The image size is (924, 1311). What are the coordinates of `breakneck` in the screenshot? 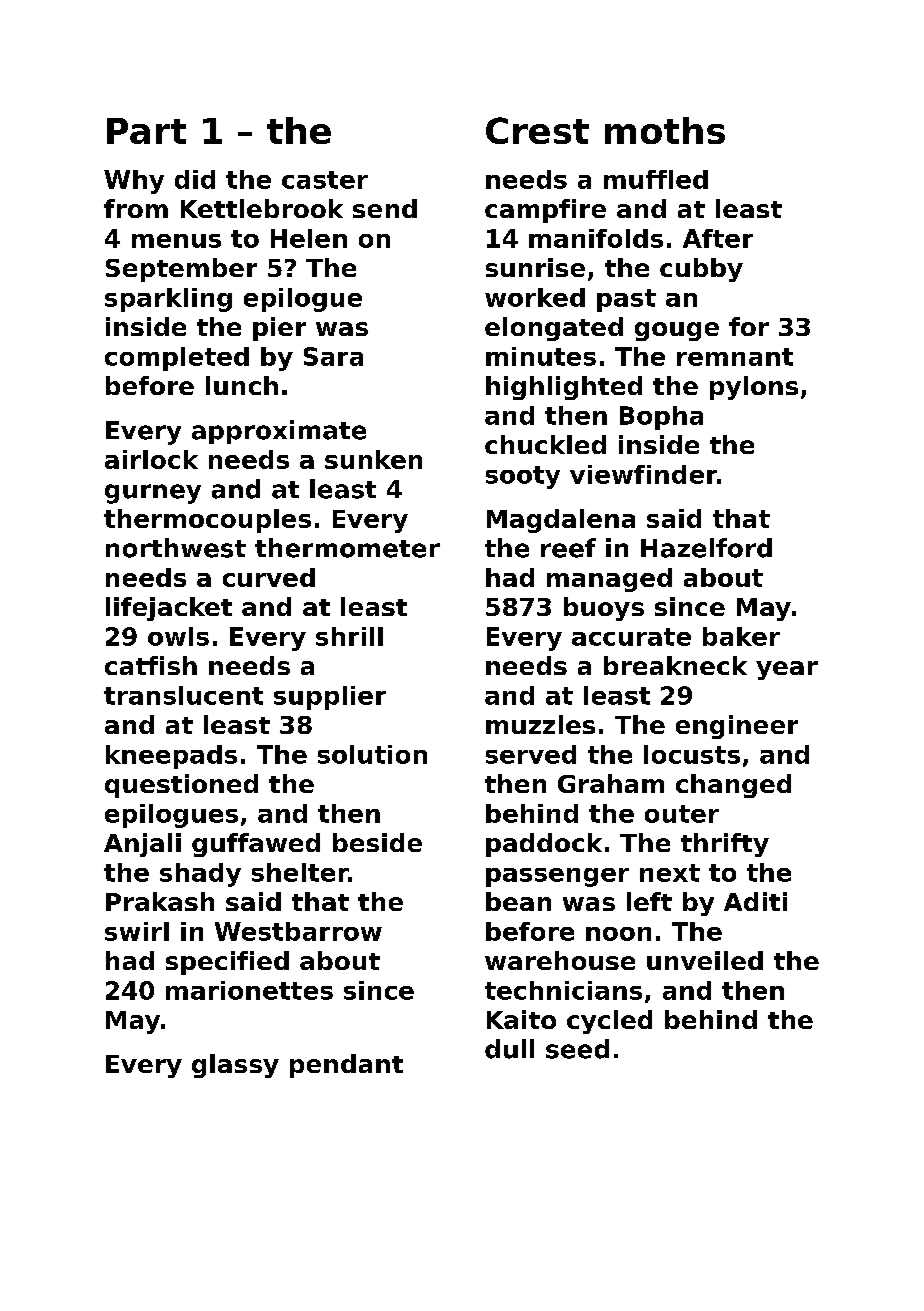 It's located at (675, 665).
